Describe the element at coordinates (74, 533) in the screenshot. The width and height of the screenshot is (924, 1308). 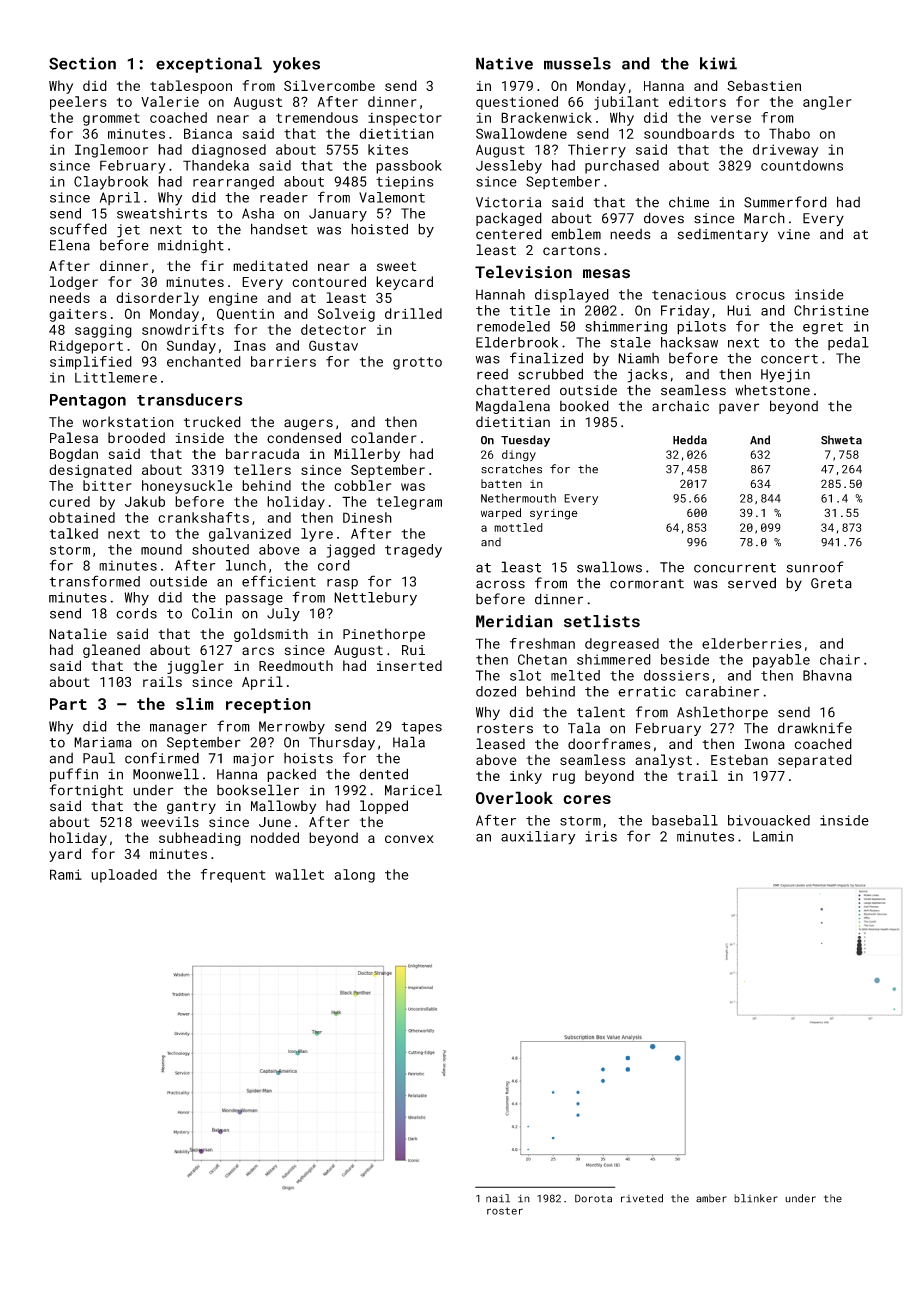
I see `talked` at that location.
